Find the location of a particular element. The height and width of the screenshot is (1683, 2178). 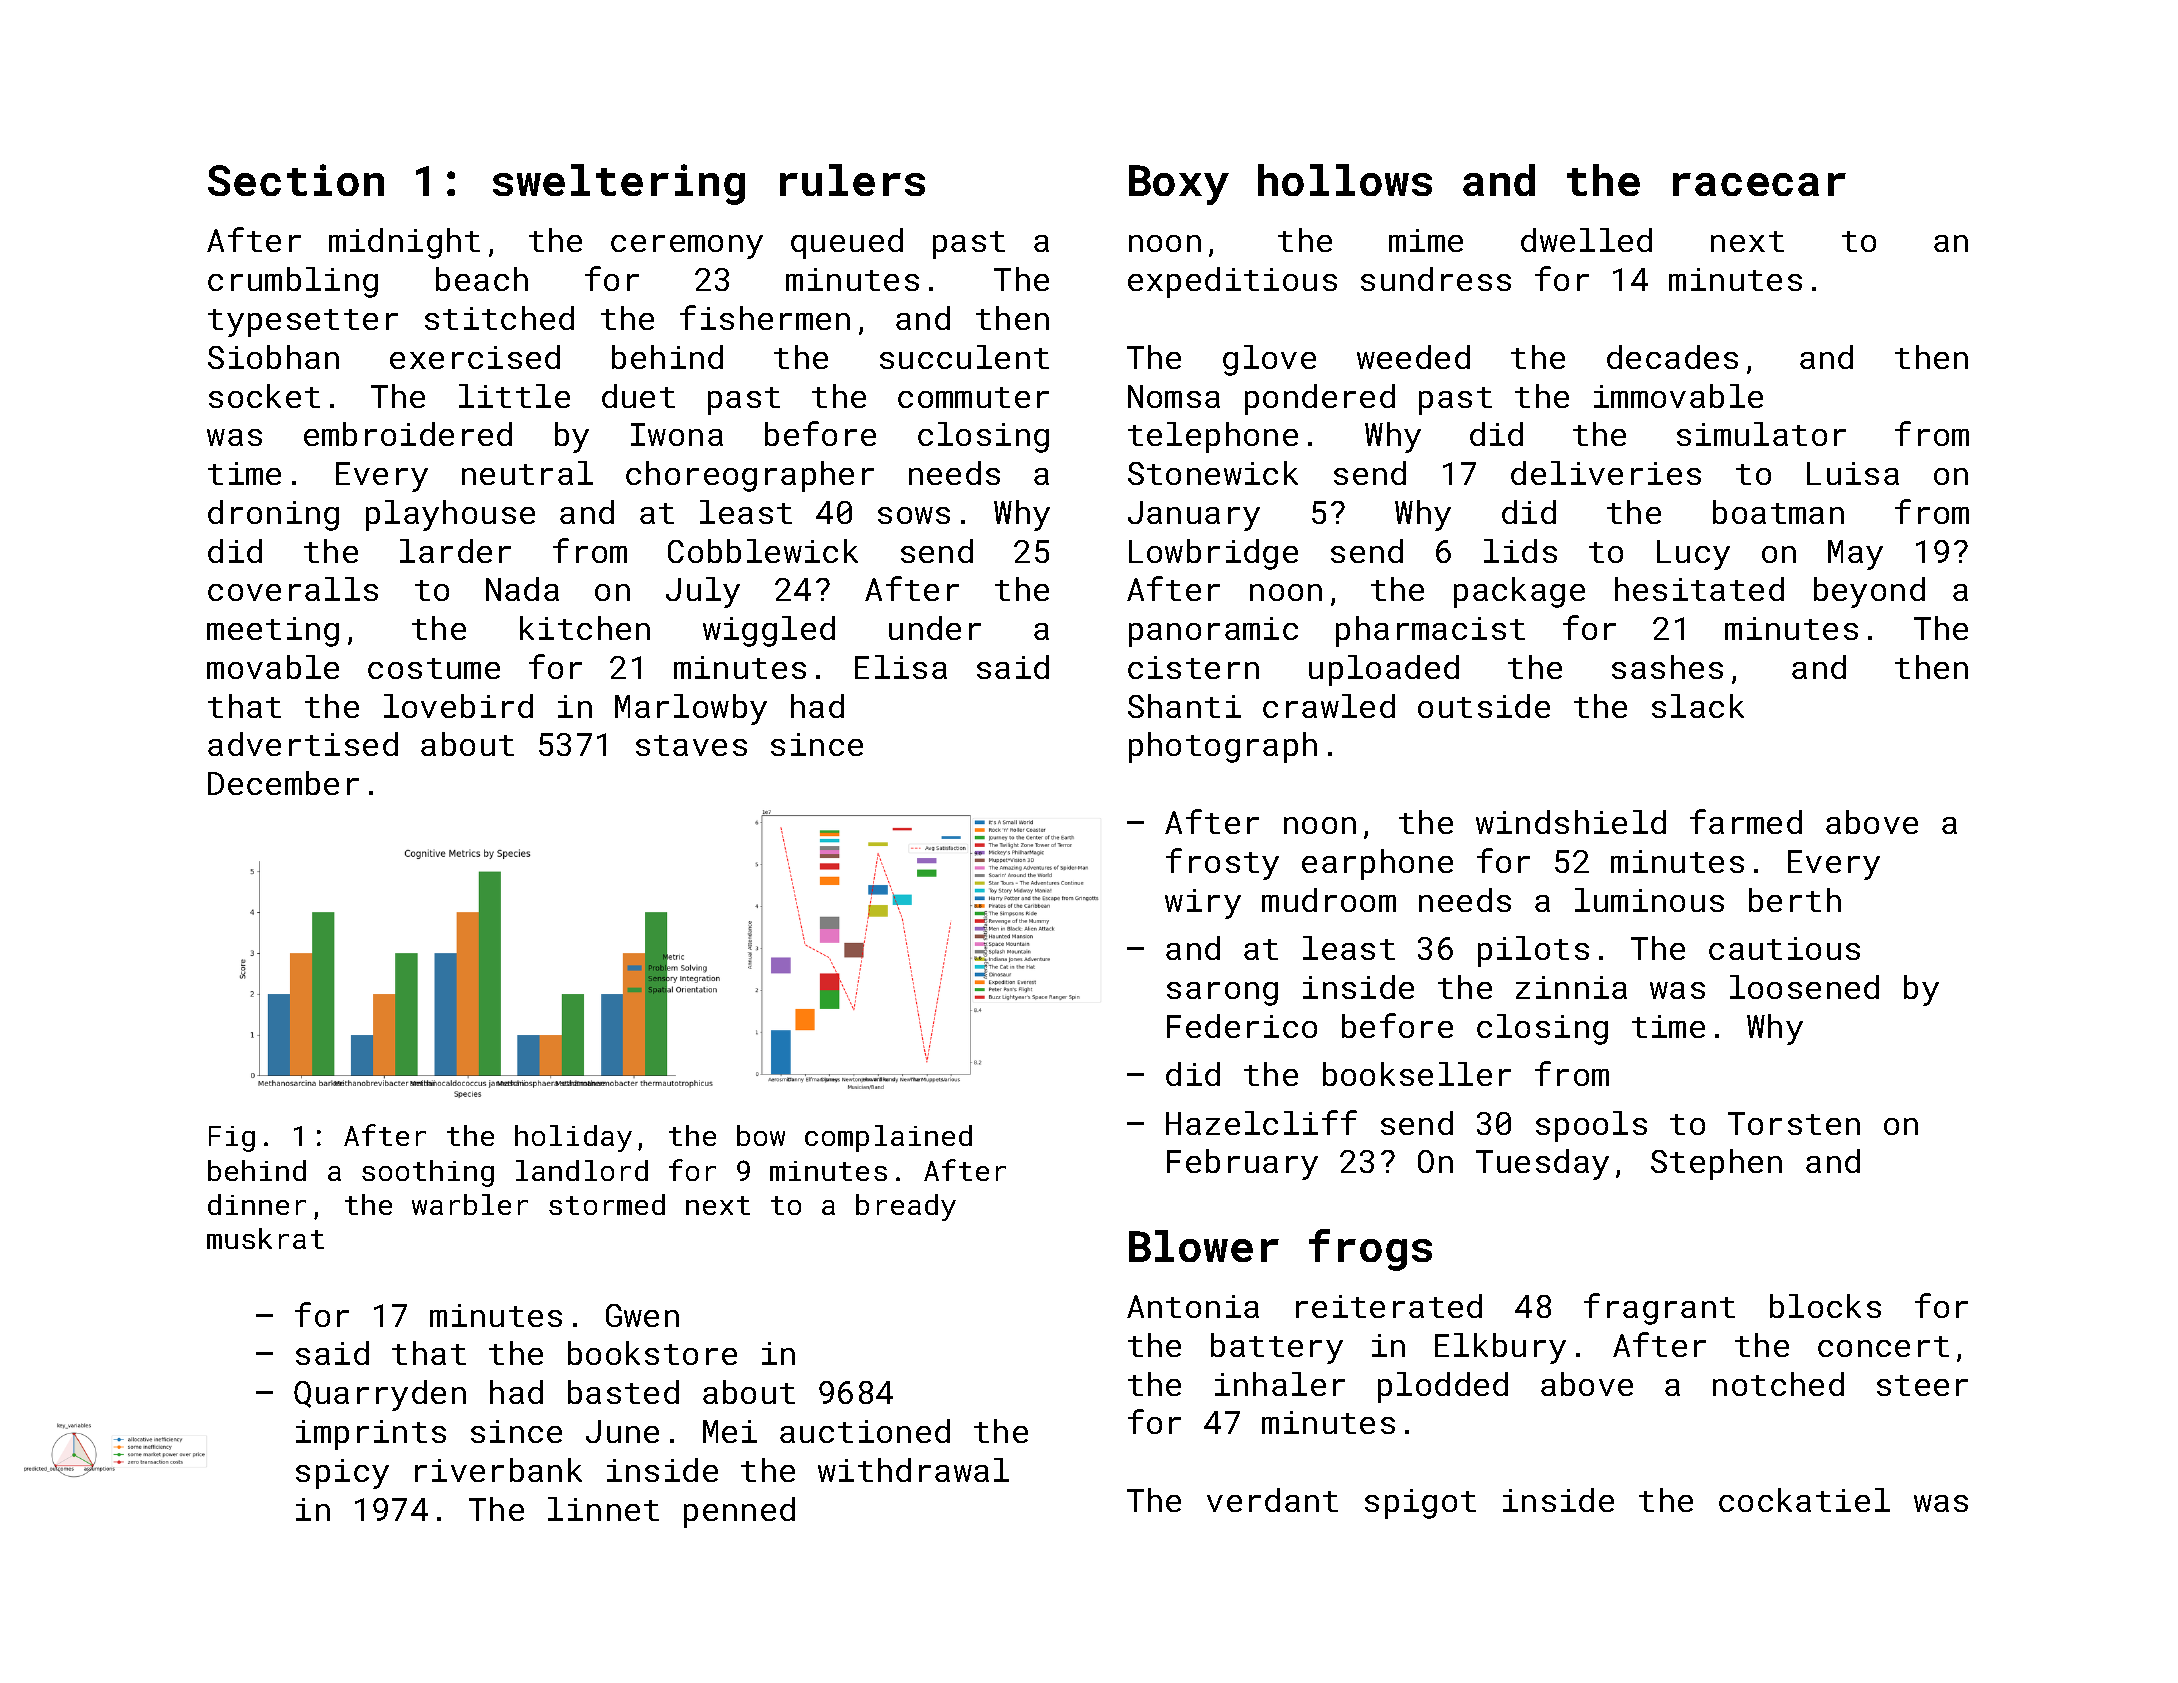

panoramic is located at coordinates (1213, 632).
